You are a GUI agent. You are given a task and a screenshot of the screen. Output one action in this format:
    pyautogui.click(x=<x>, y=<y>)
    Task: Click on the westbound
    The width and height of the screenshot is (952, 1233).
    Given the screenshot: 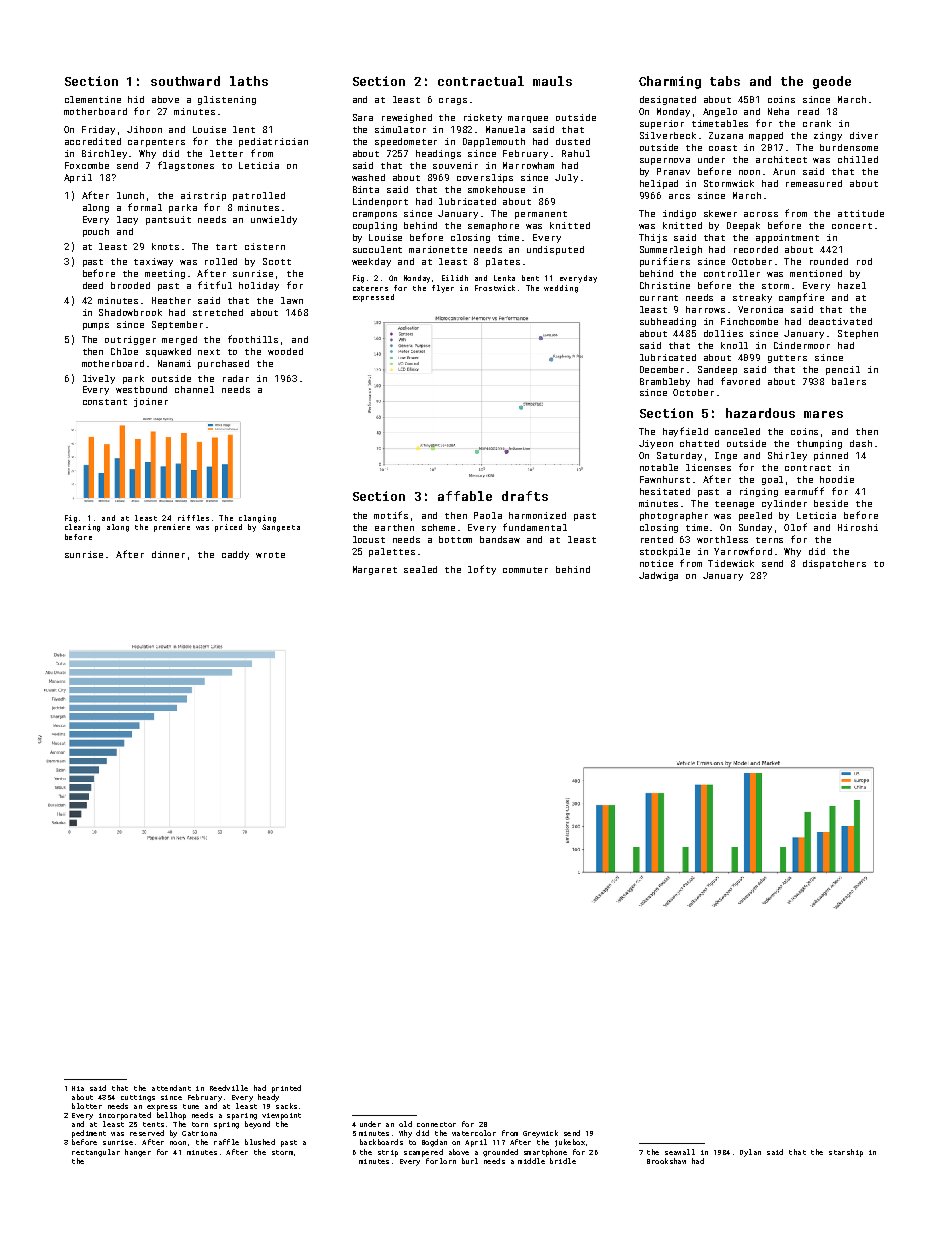 What is the action you would take?
    pyautogui.click(x=141, y=389)
